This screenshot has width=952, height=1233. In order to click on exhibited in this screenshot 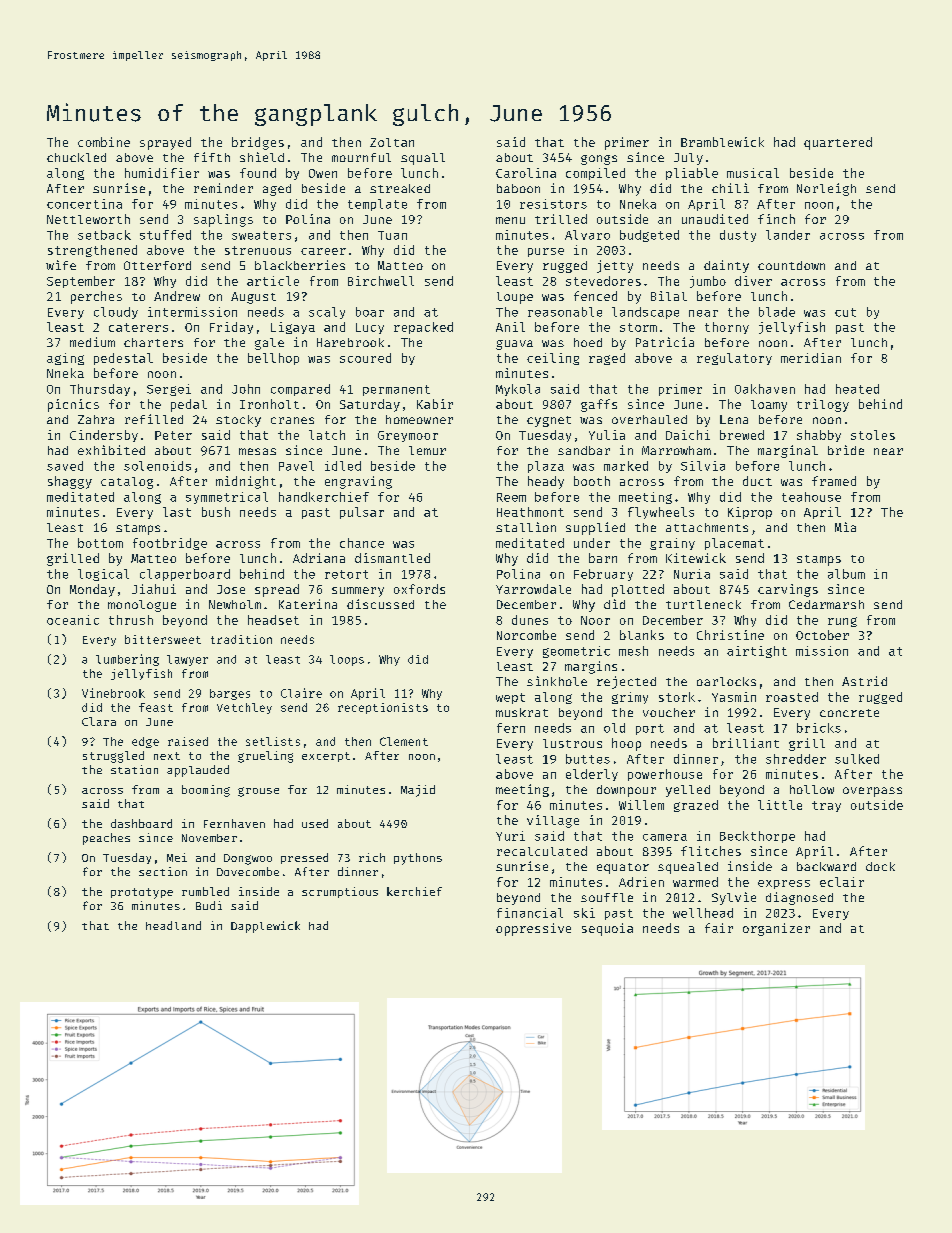, I will do `click(111, 450)`.
